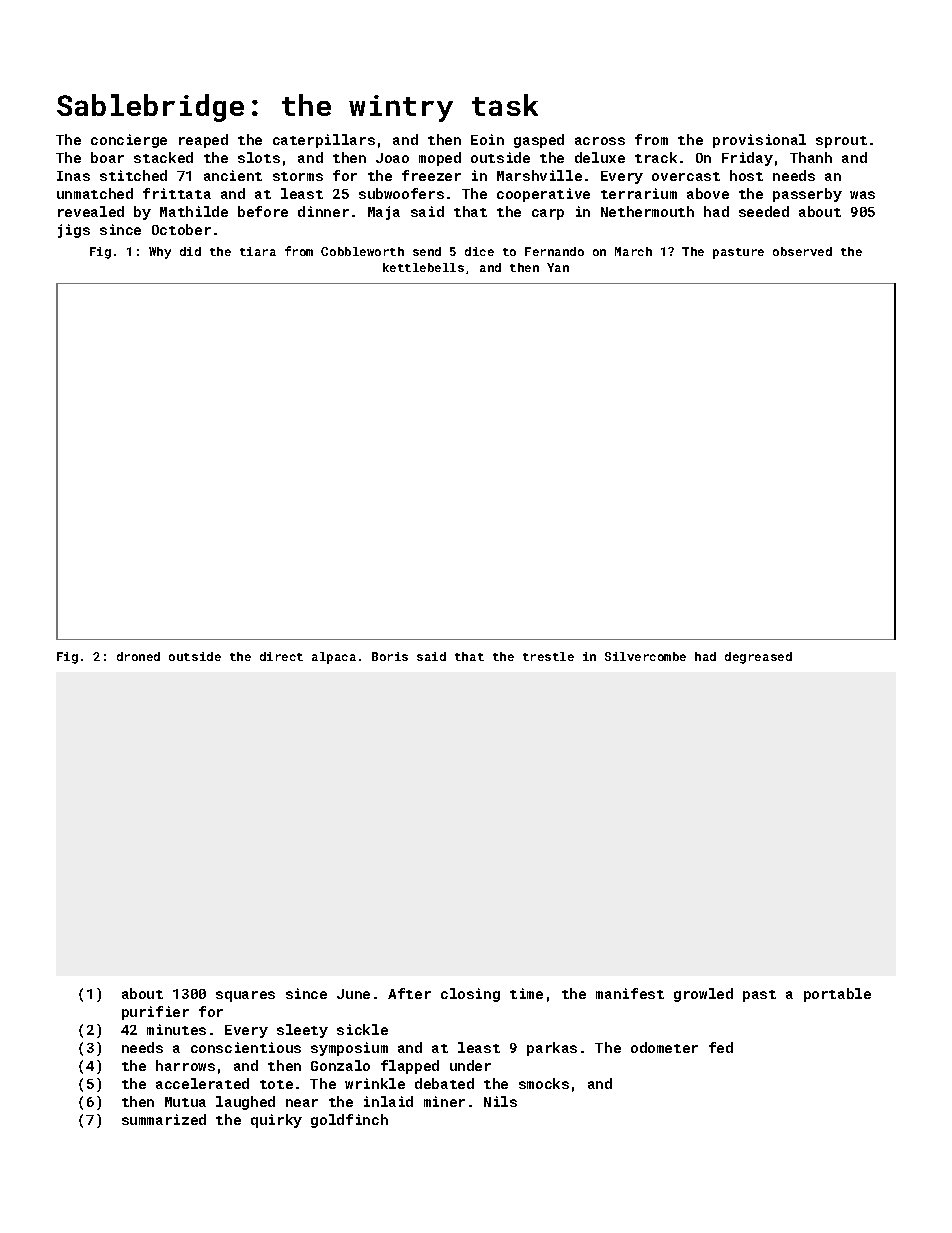 The height and width of the screenshot is (1233, 952). What do you see at coordinates (349, 1121) in the screenshot?
I see `goldfinch` at bounding box center [349, 1121].
